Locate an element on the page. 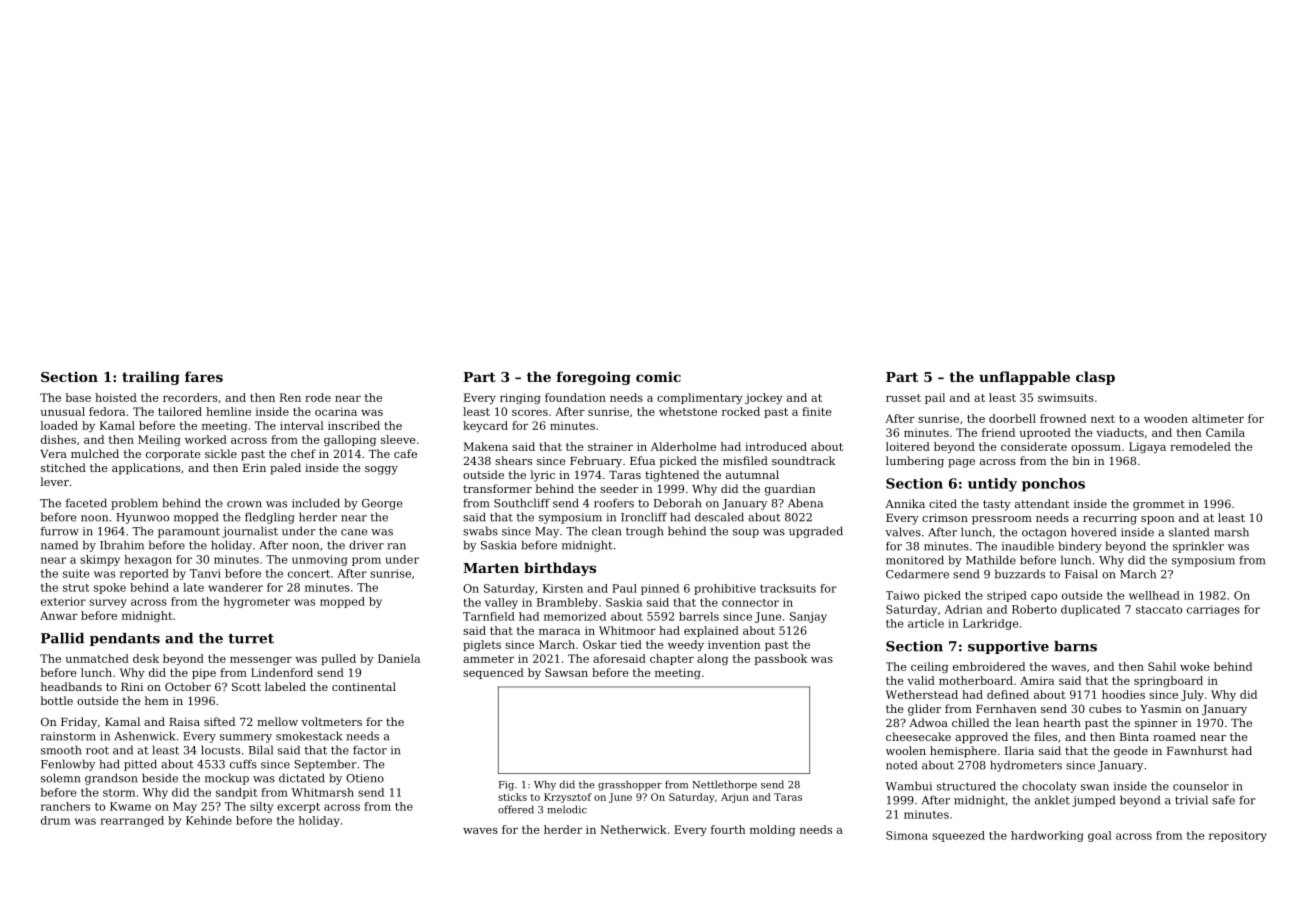  wellhead is located at coordinates (1154, 595).
